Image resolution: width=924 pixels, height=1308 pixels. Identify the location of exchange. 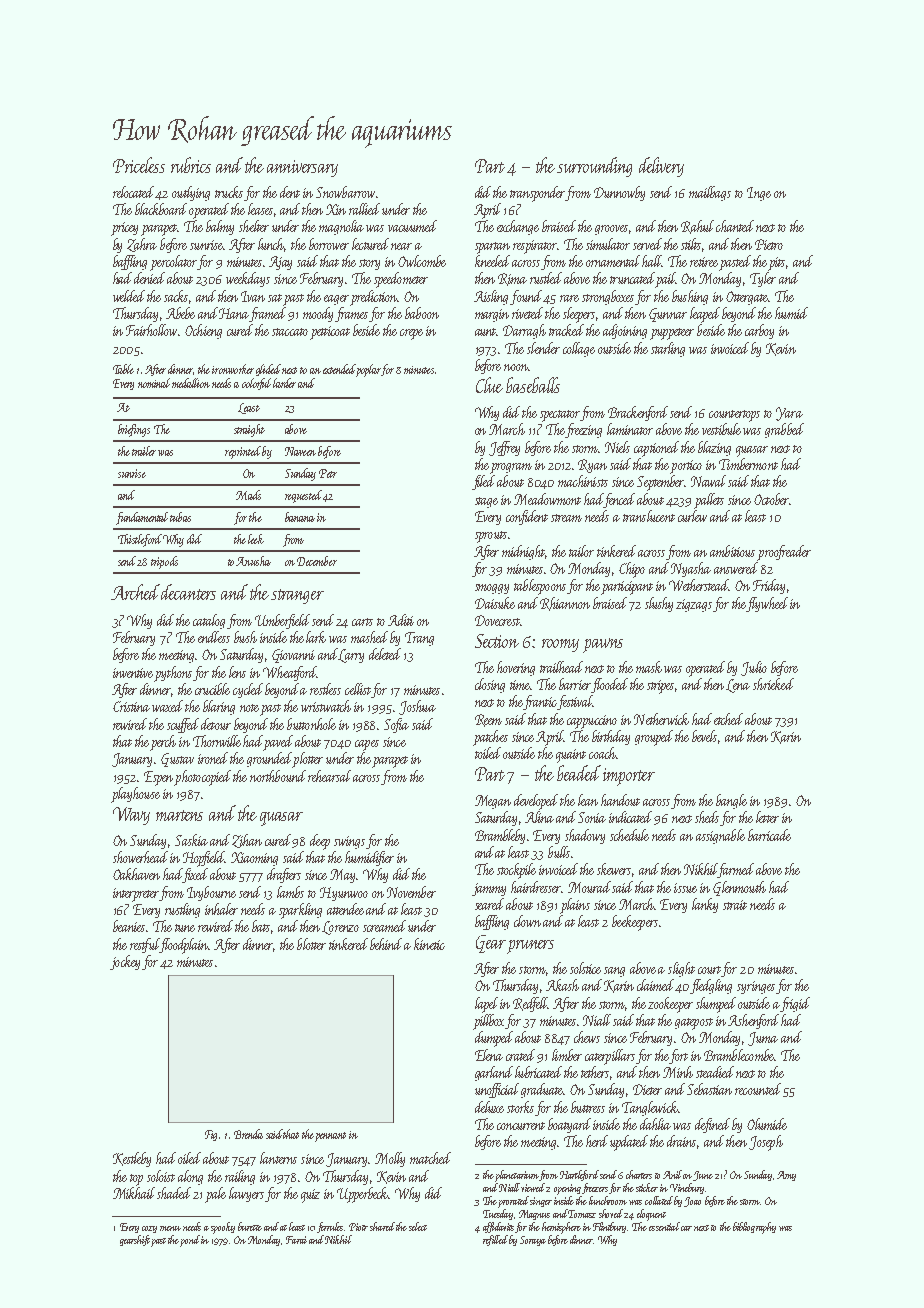
(518, 227).
